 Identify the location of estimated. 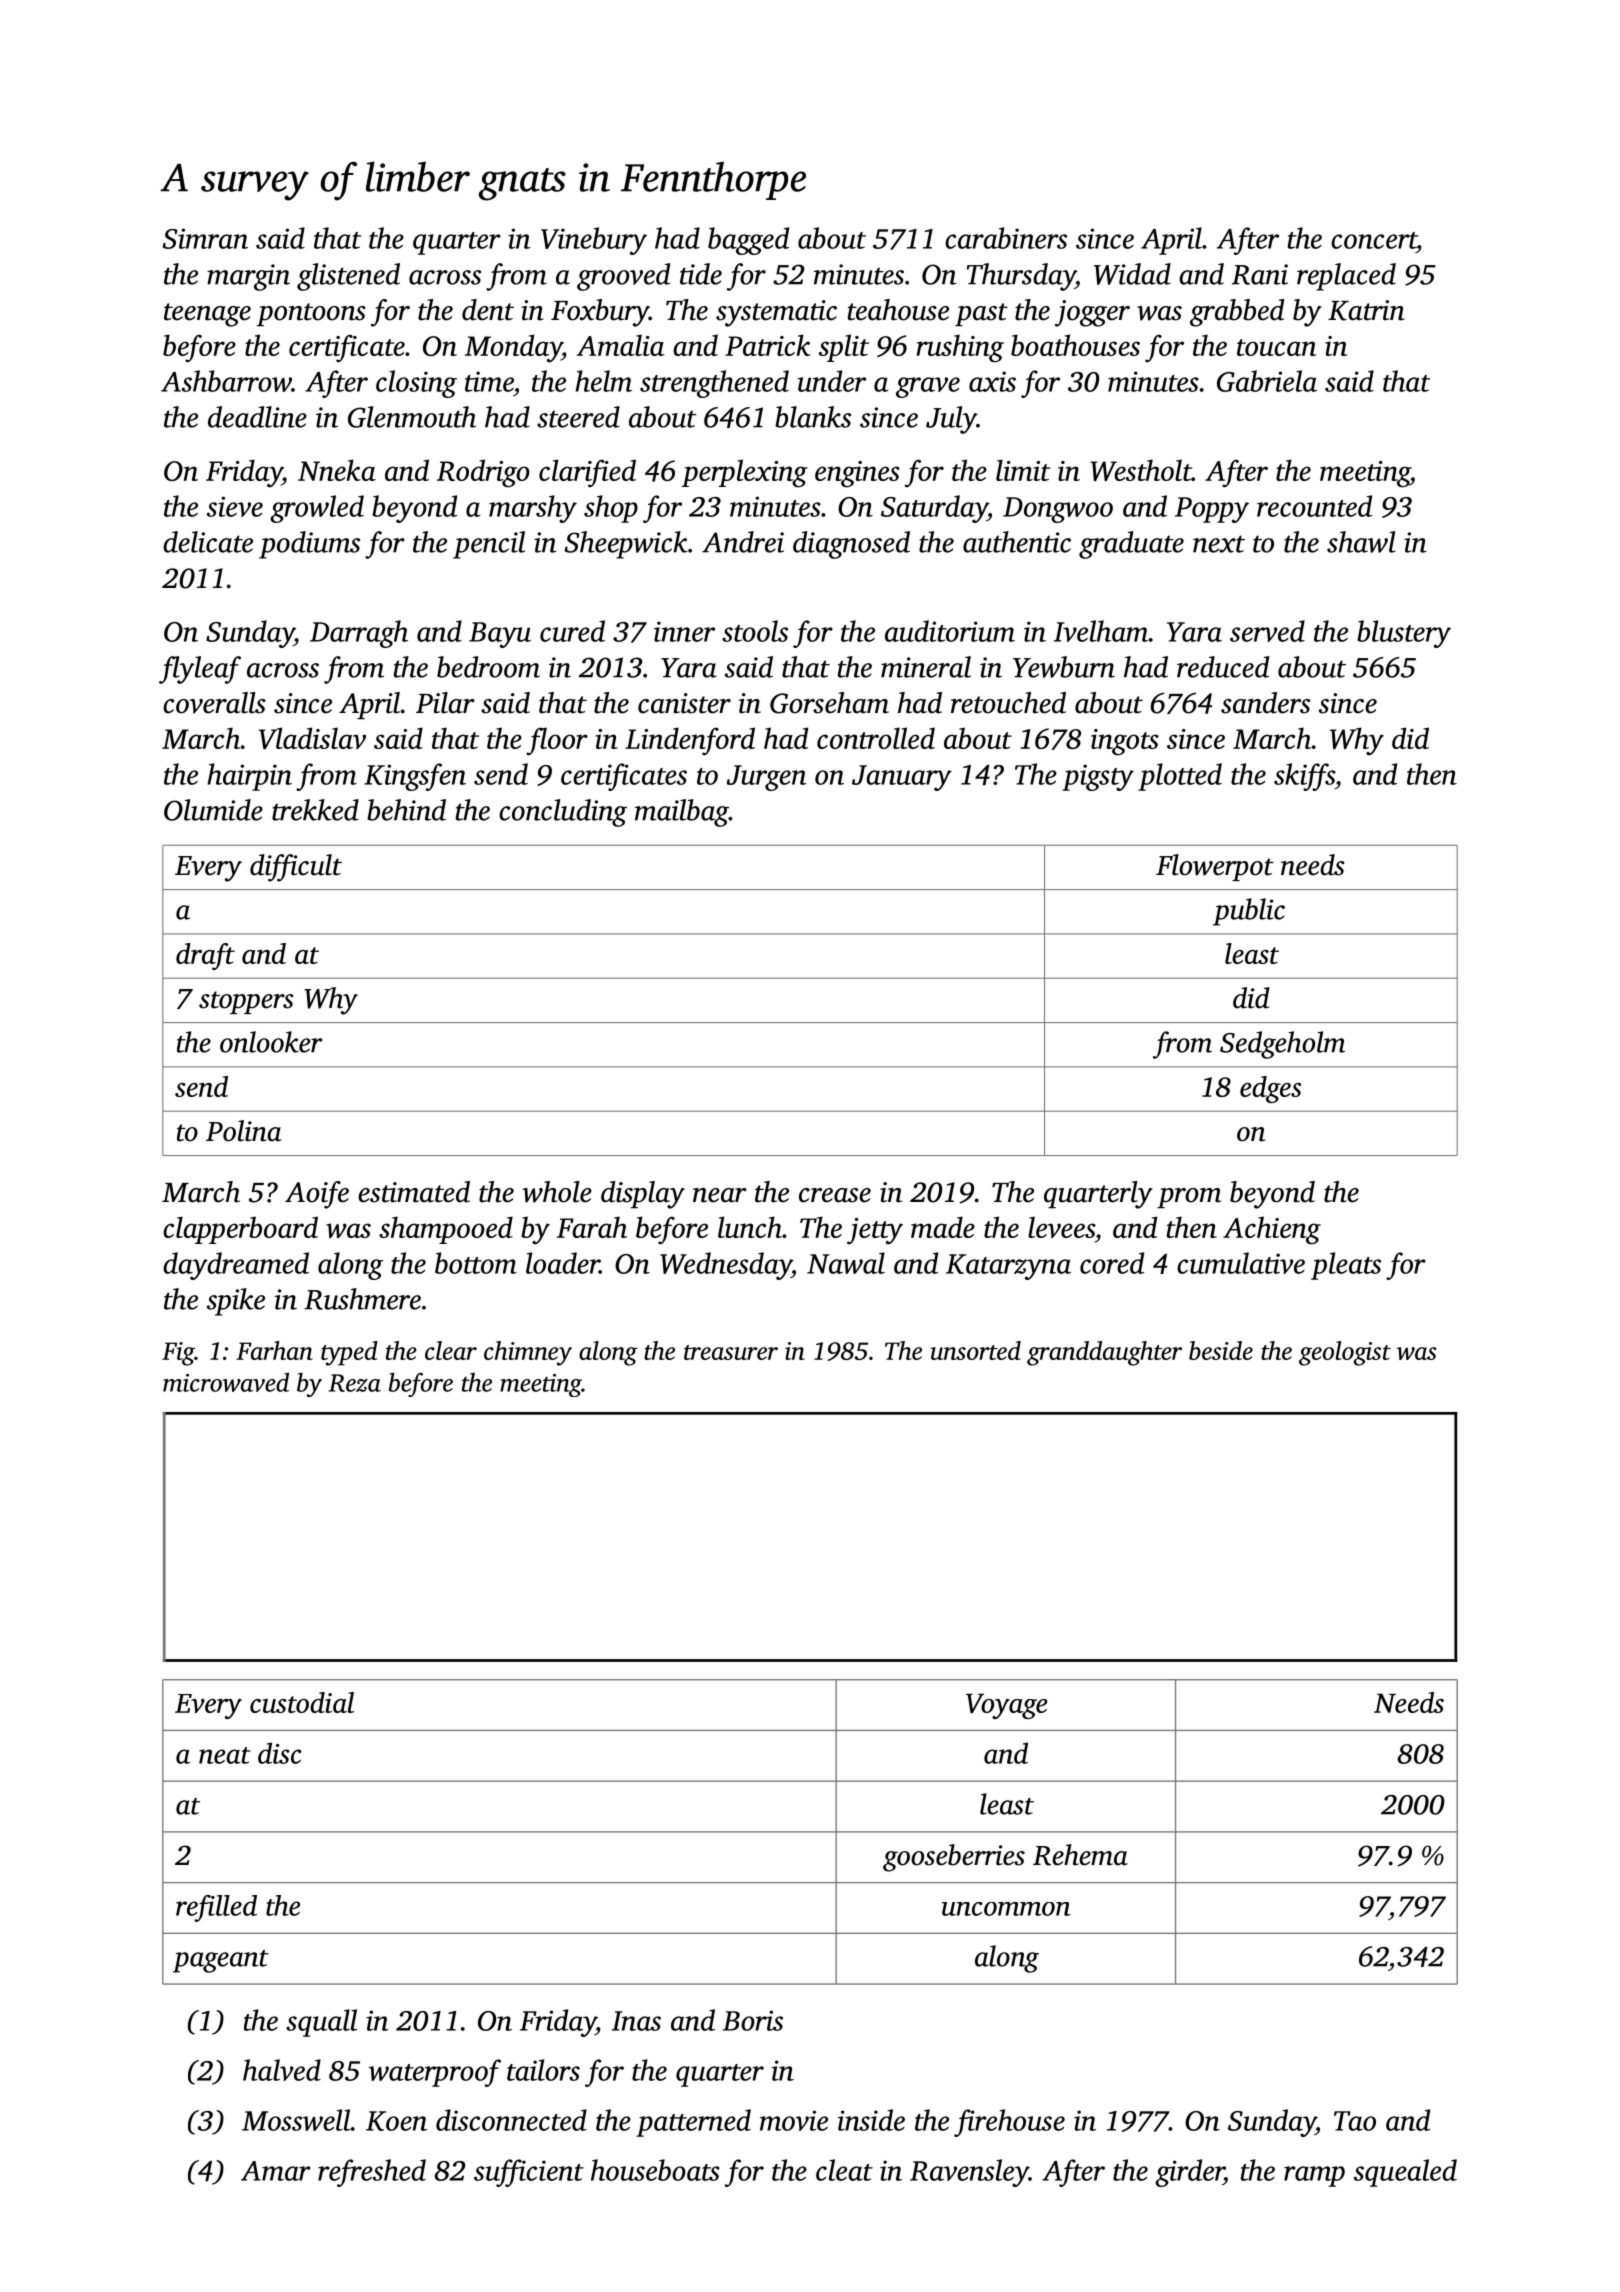
(414, 1192).
